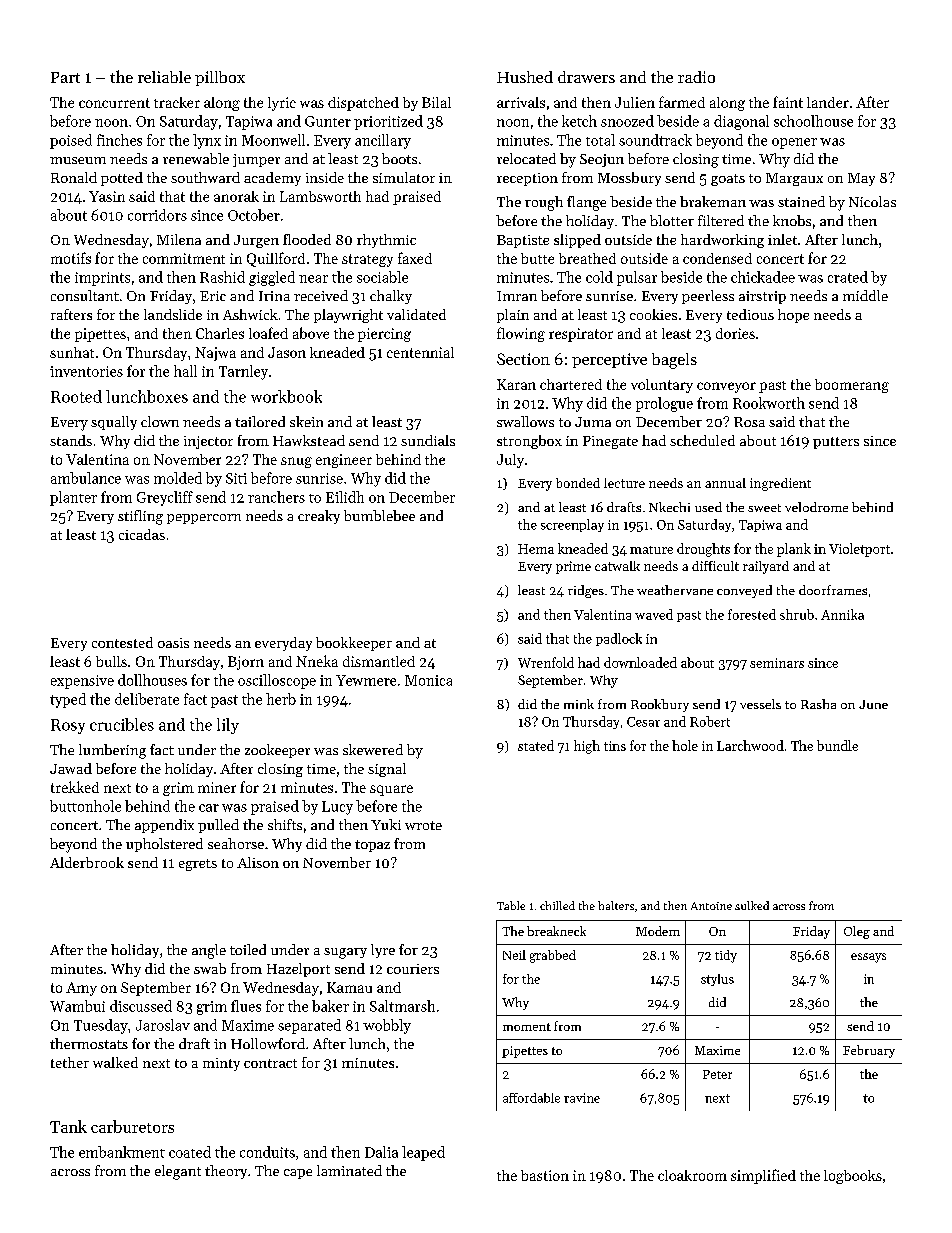 This image has width=952, height=1233. What do you see at coordinates (726, 387) in the image?
I see `conveyor` at bounding box center [726, 387].
